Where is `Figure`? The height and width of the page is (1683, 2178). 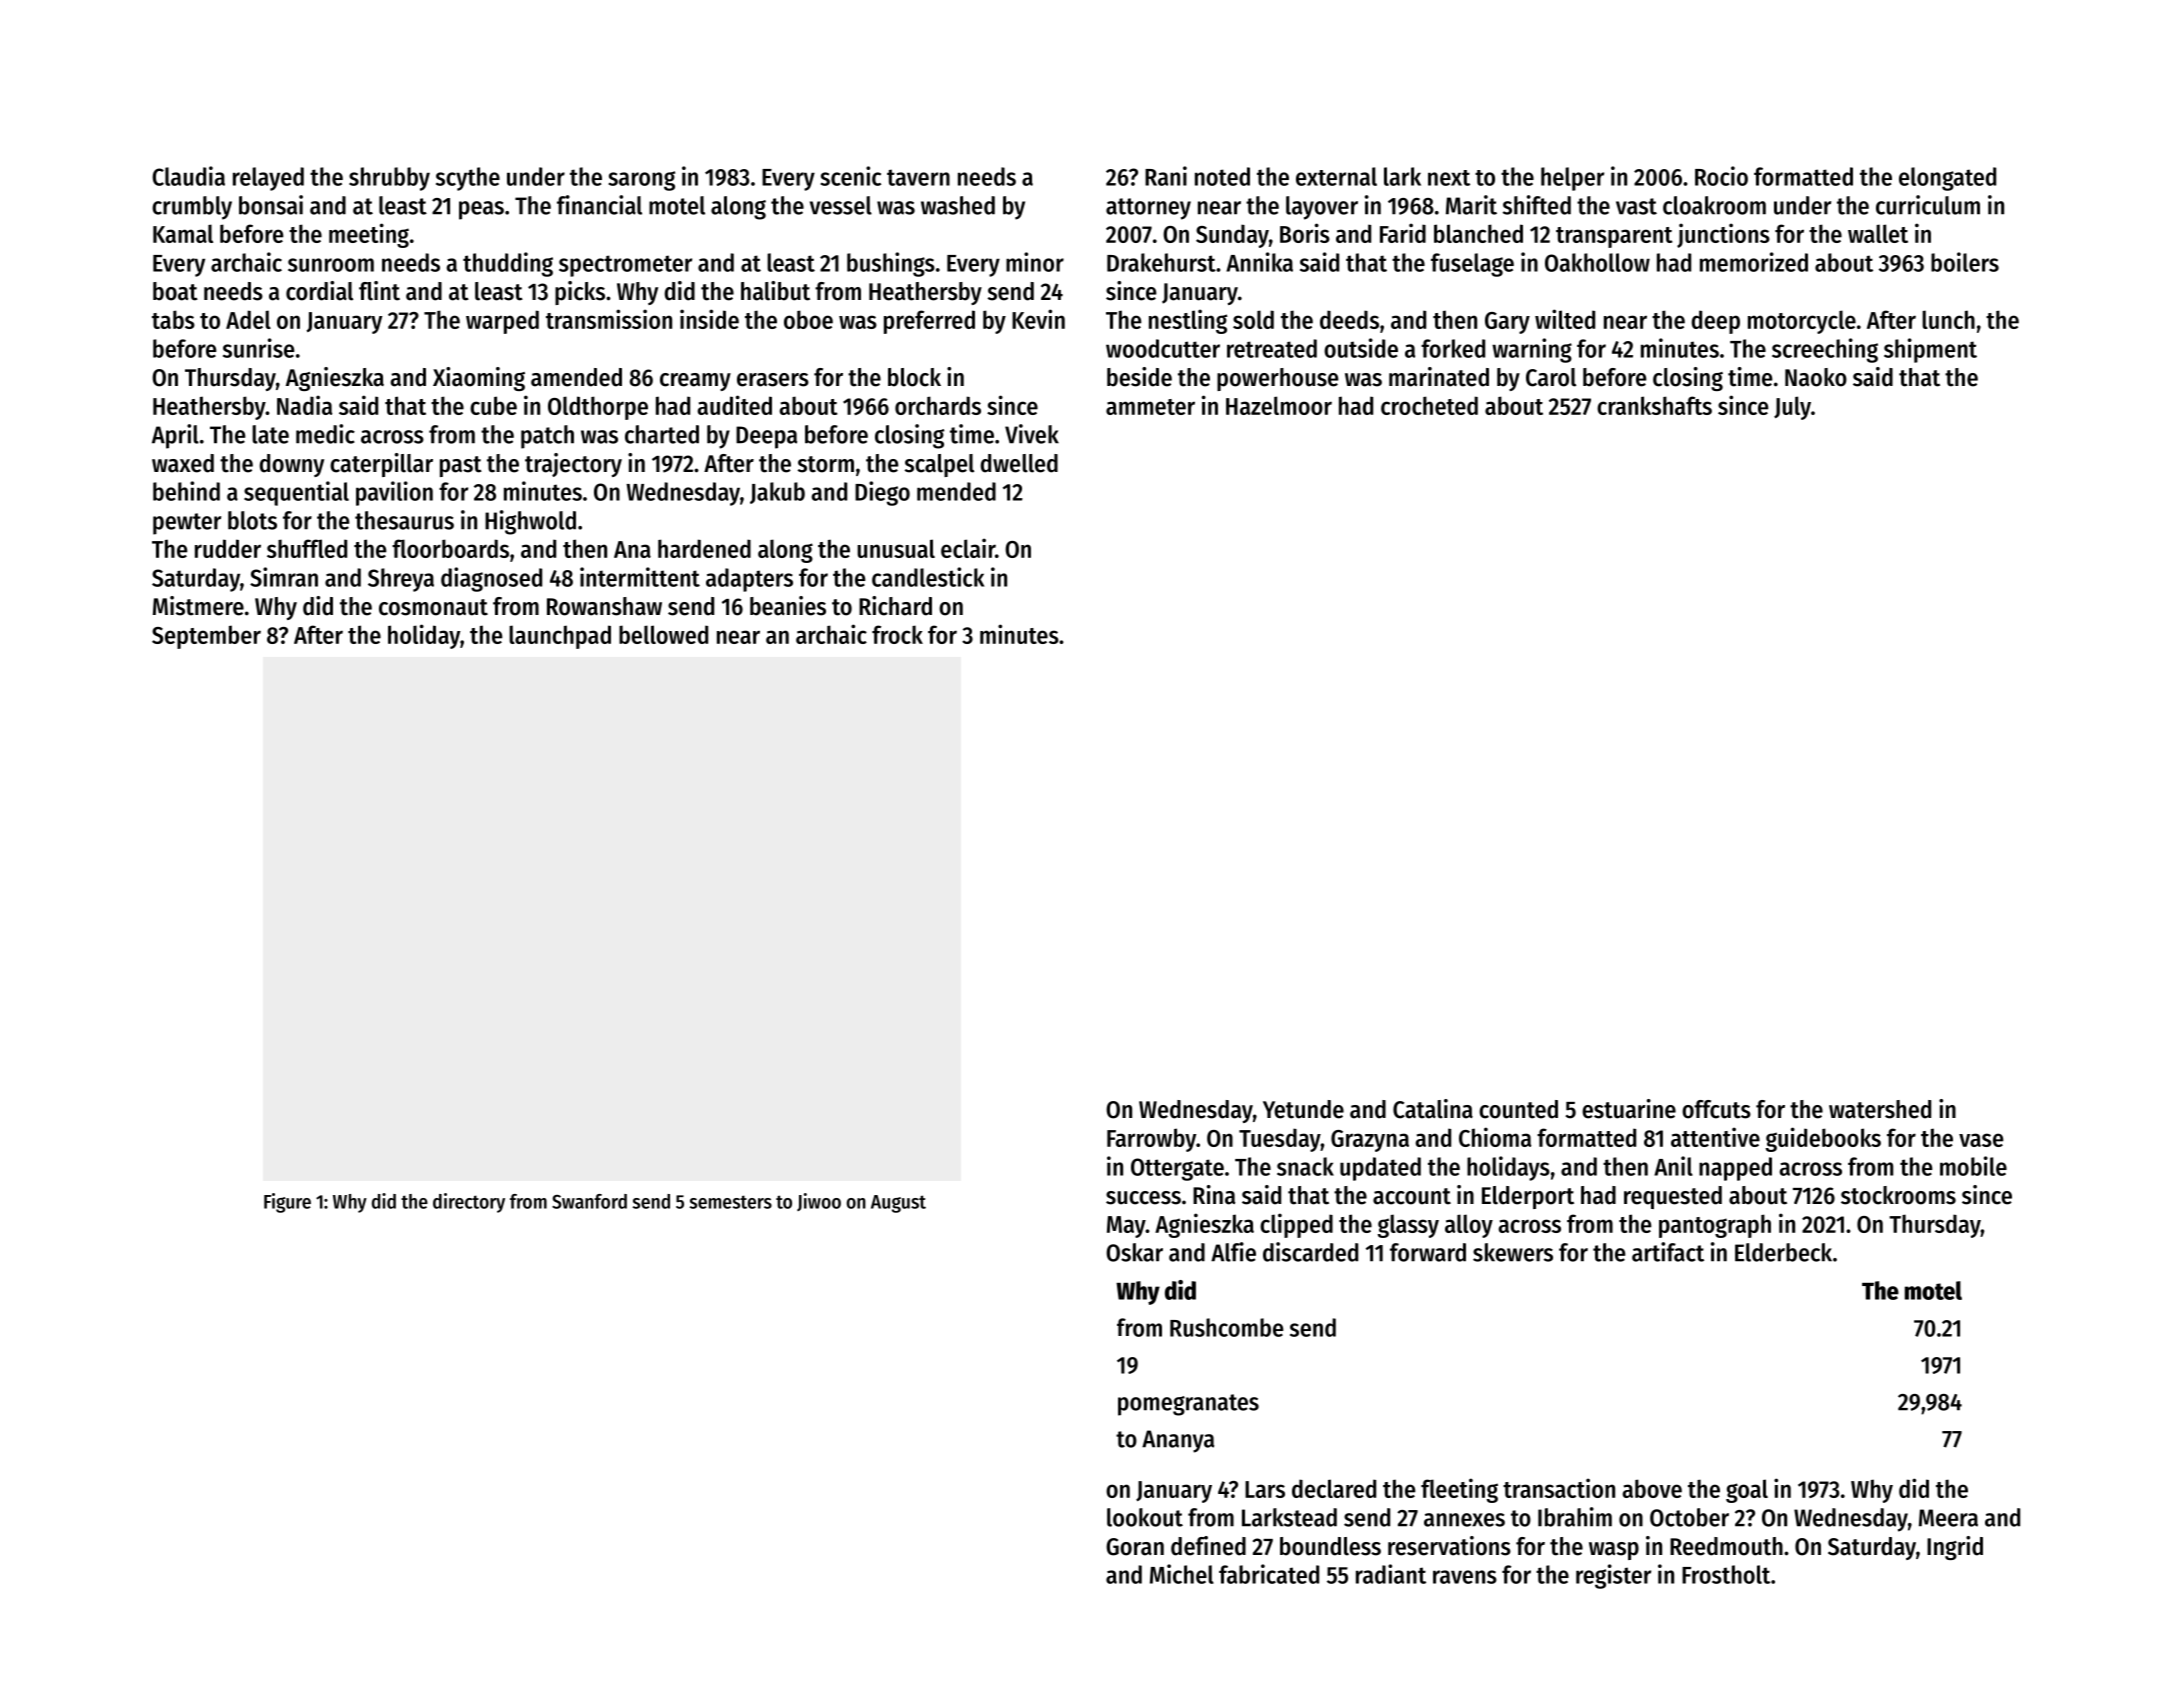 Figure is located at coordinates (287, 1203).
